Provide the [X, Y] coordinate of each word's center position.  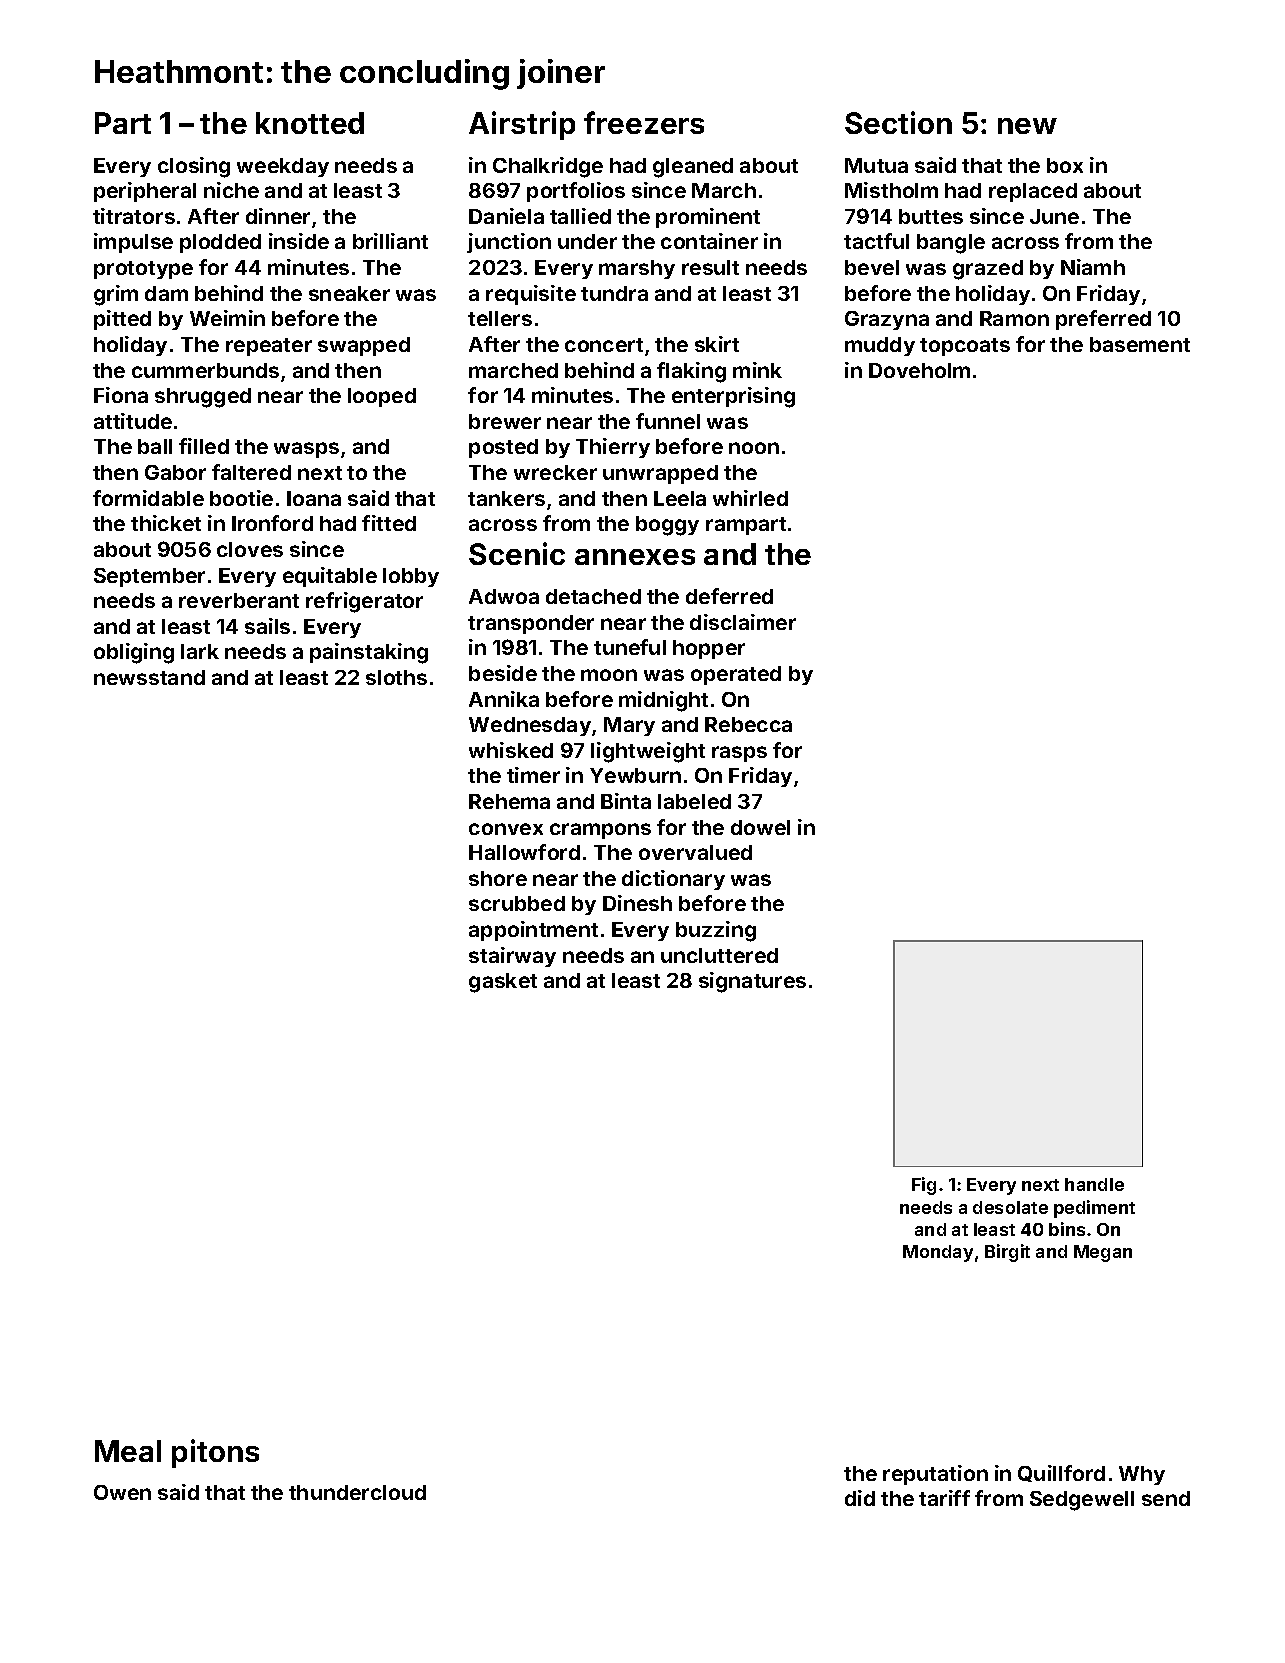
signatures [752, 982]
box [1065, 165]
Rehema [509, 801]
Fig [924, 1186]
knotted [310, 123]
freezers [644, 122]
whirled [750, 498]
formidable [148, 498]
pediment [1094, 1209]
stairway [512, 957]
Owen [122, 1492]
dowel [760, 827]
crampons [600, 831]
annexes [635, 557]
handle [1094, 1184]
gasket [503, 983]
